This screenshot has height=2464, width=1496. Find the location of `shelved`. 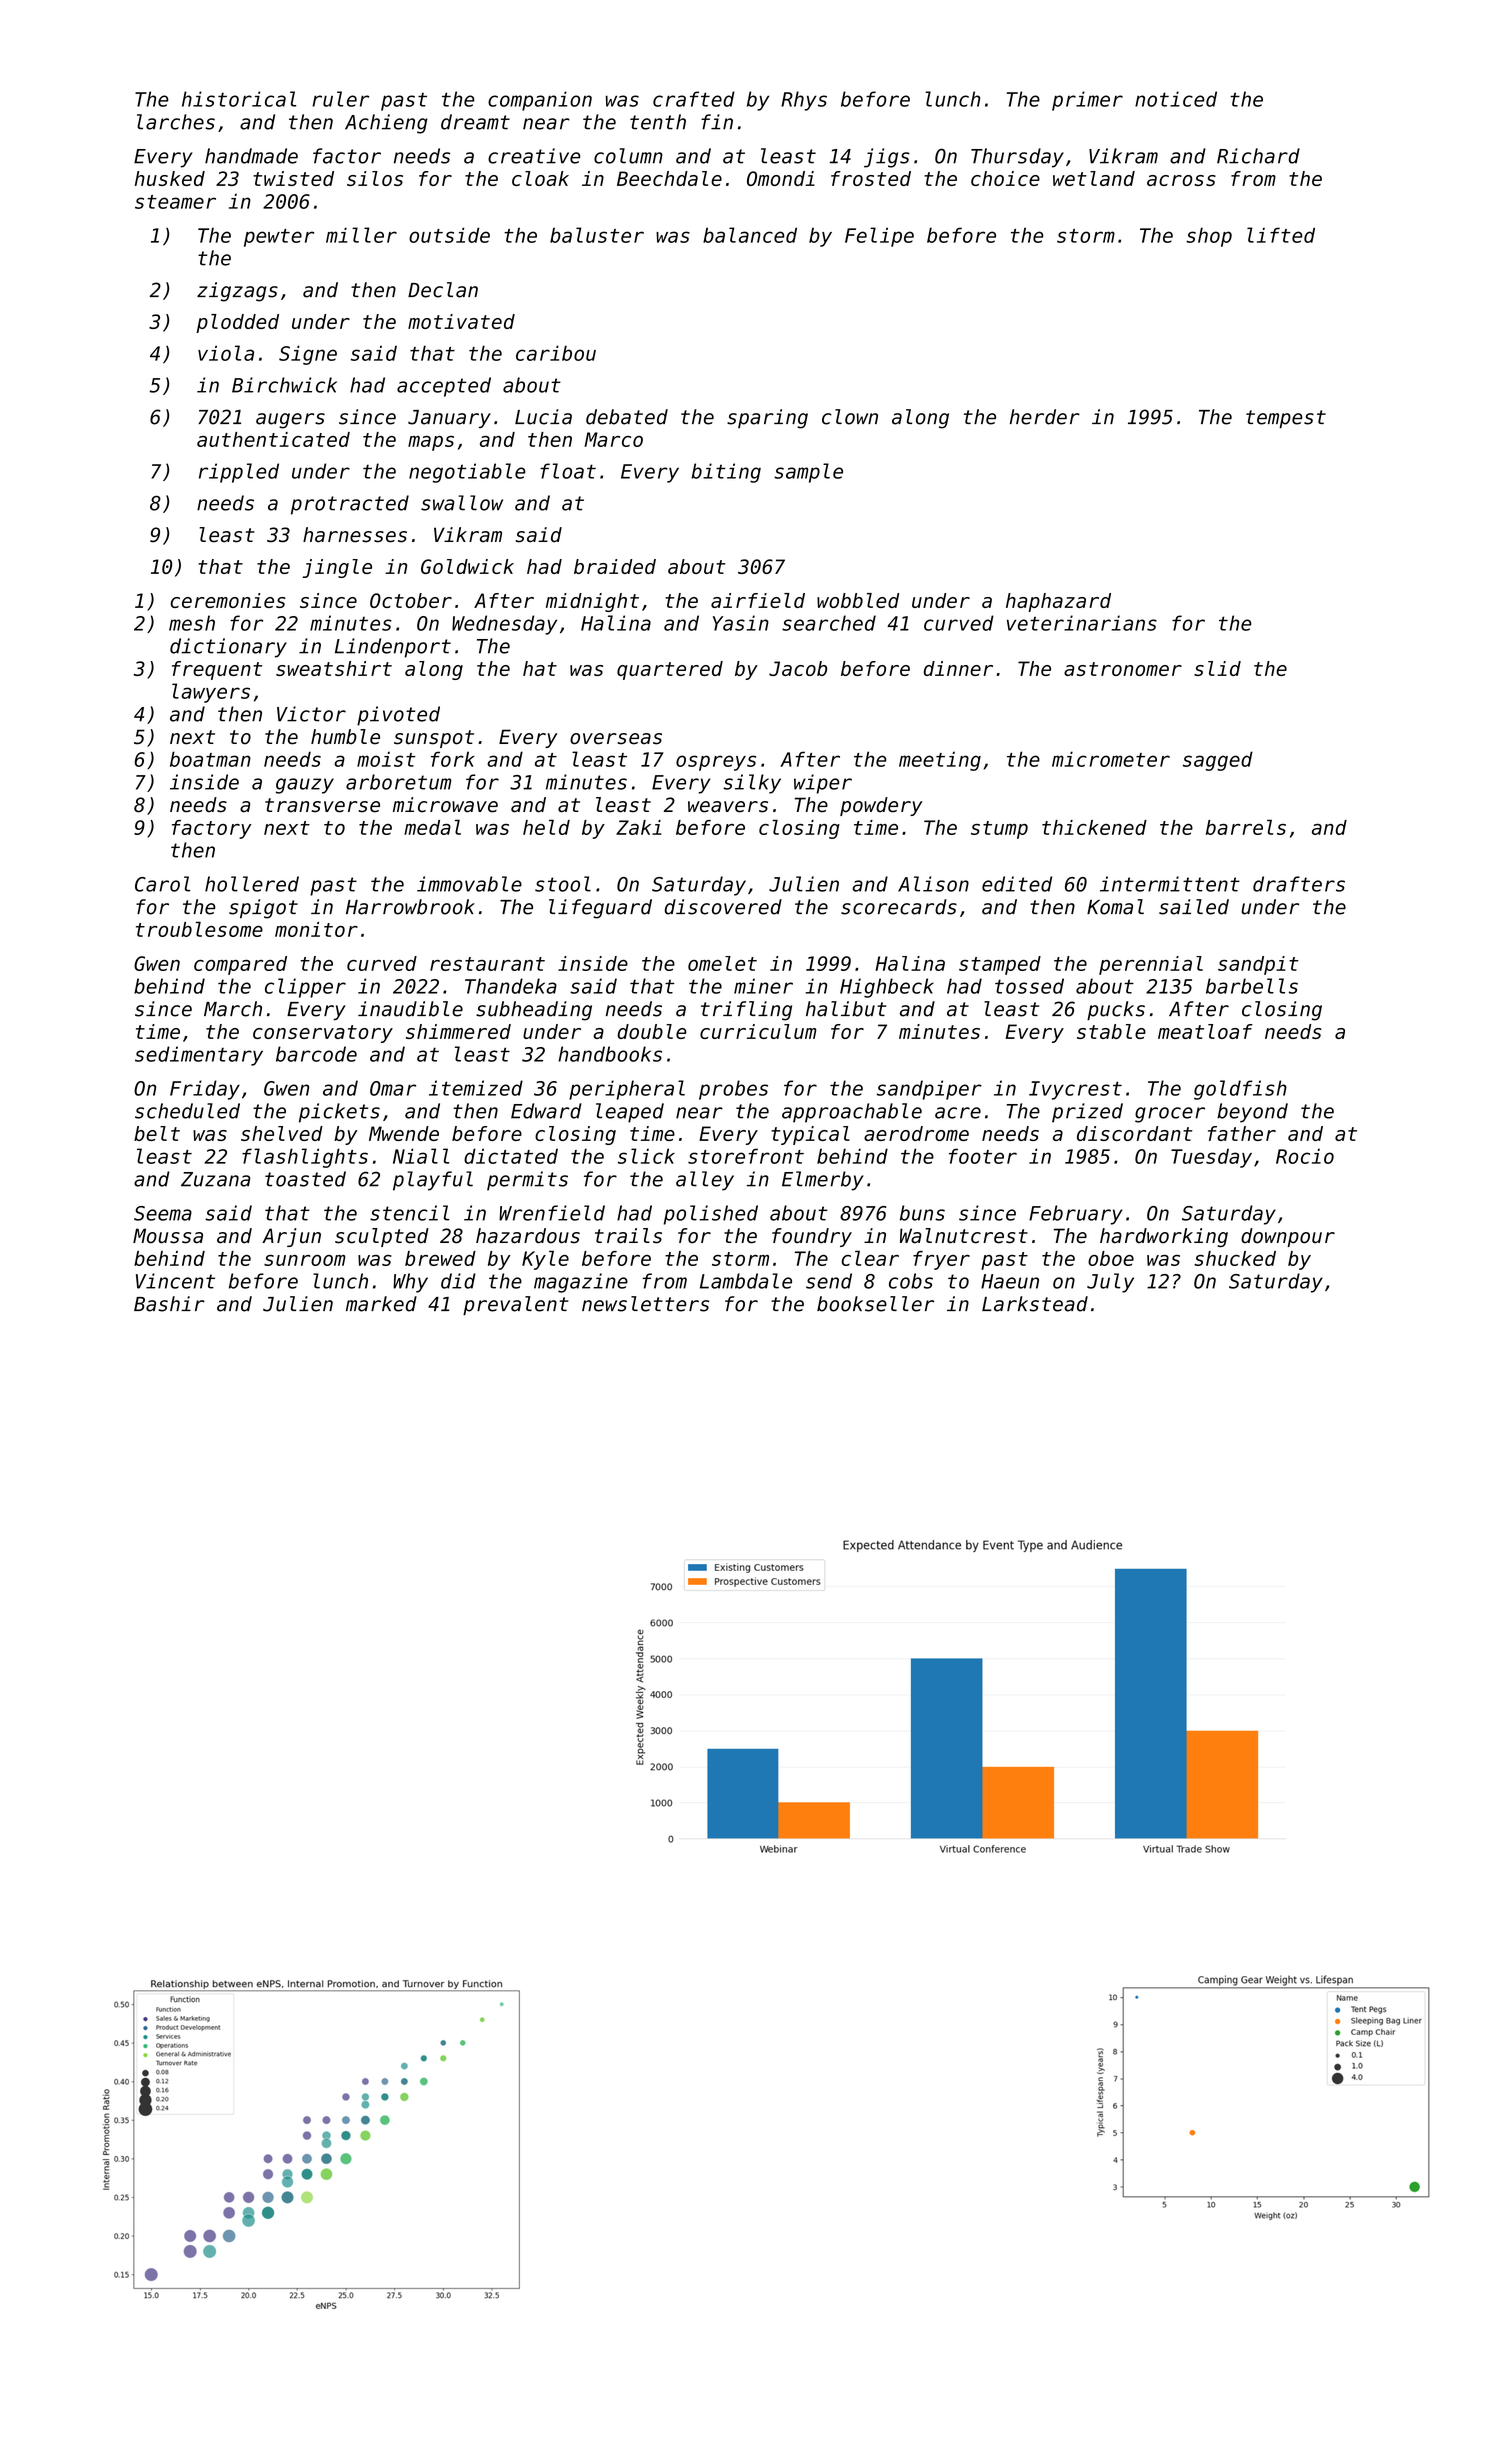

shelved is located at coordinates (282, 1133).
